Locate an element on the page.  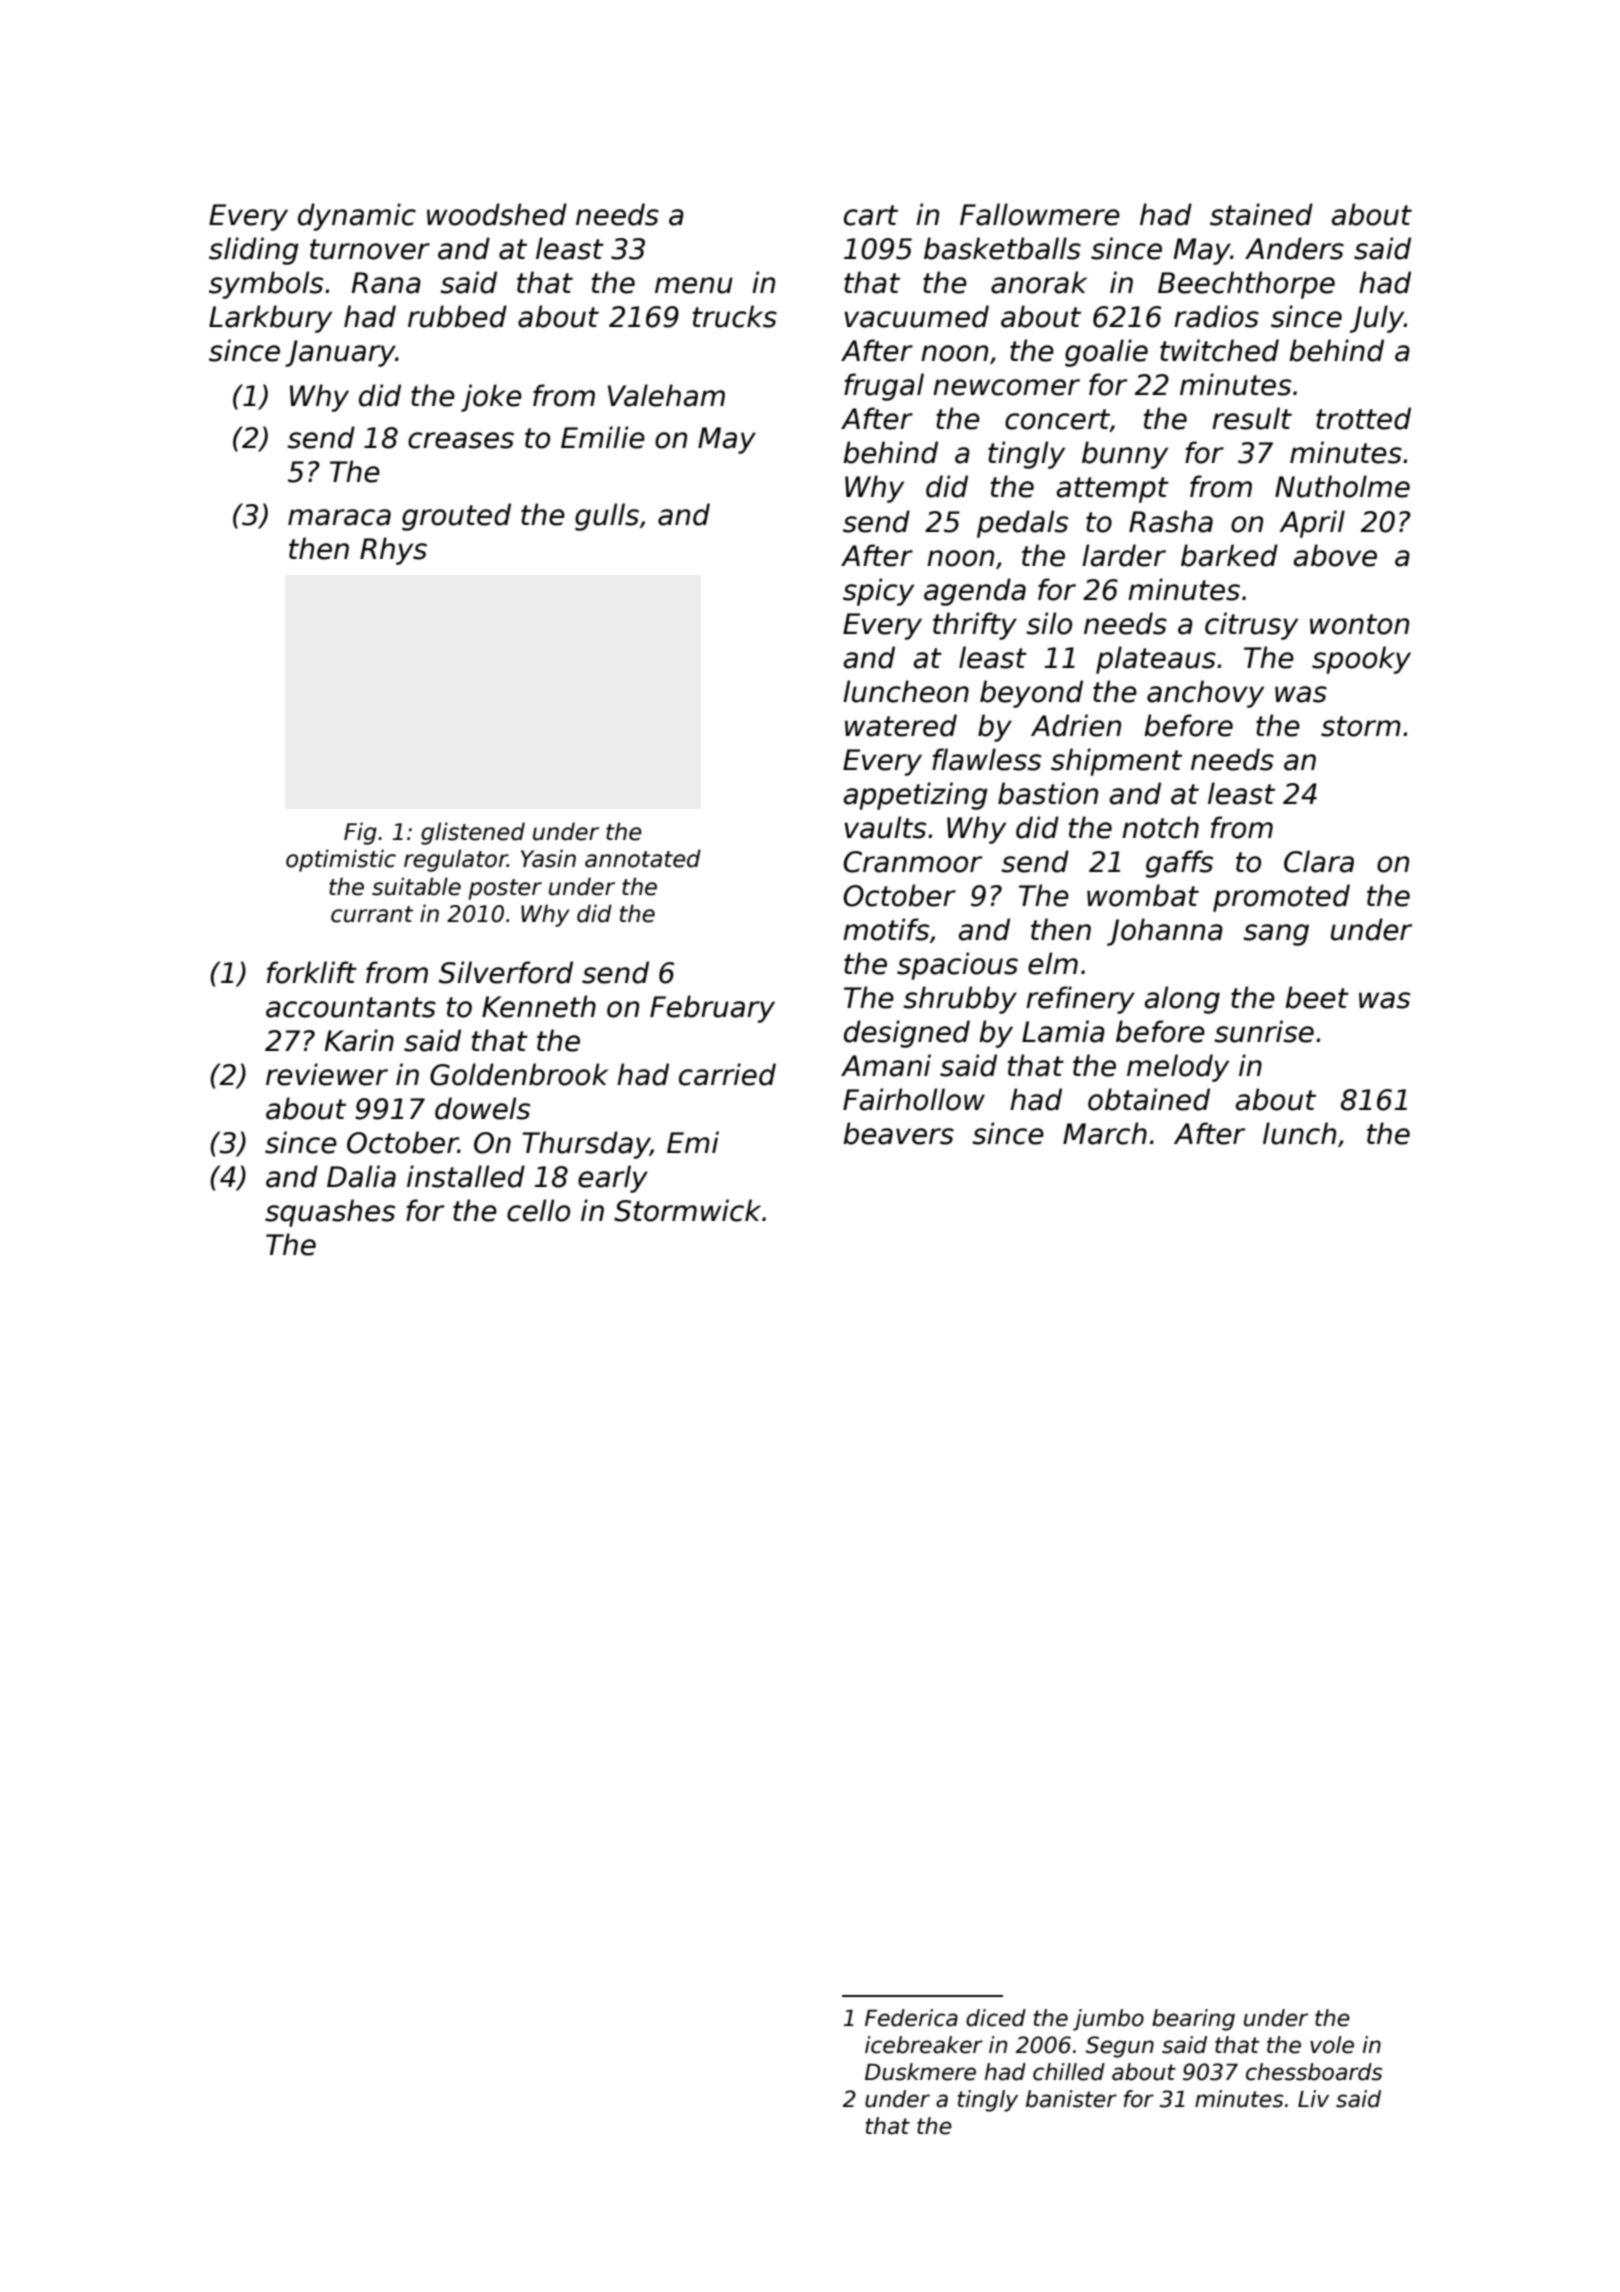
chessboards is located at coordinates (1314, 2072).
